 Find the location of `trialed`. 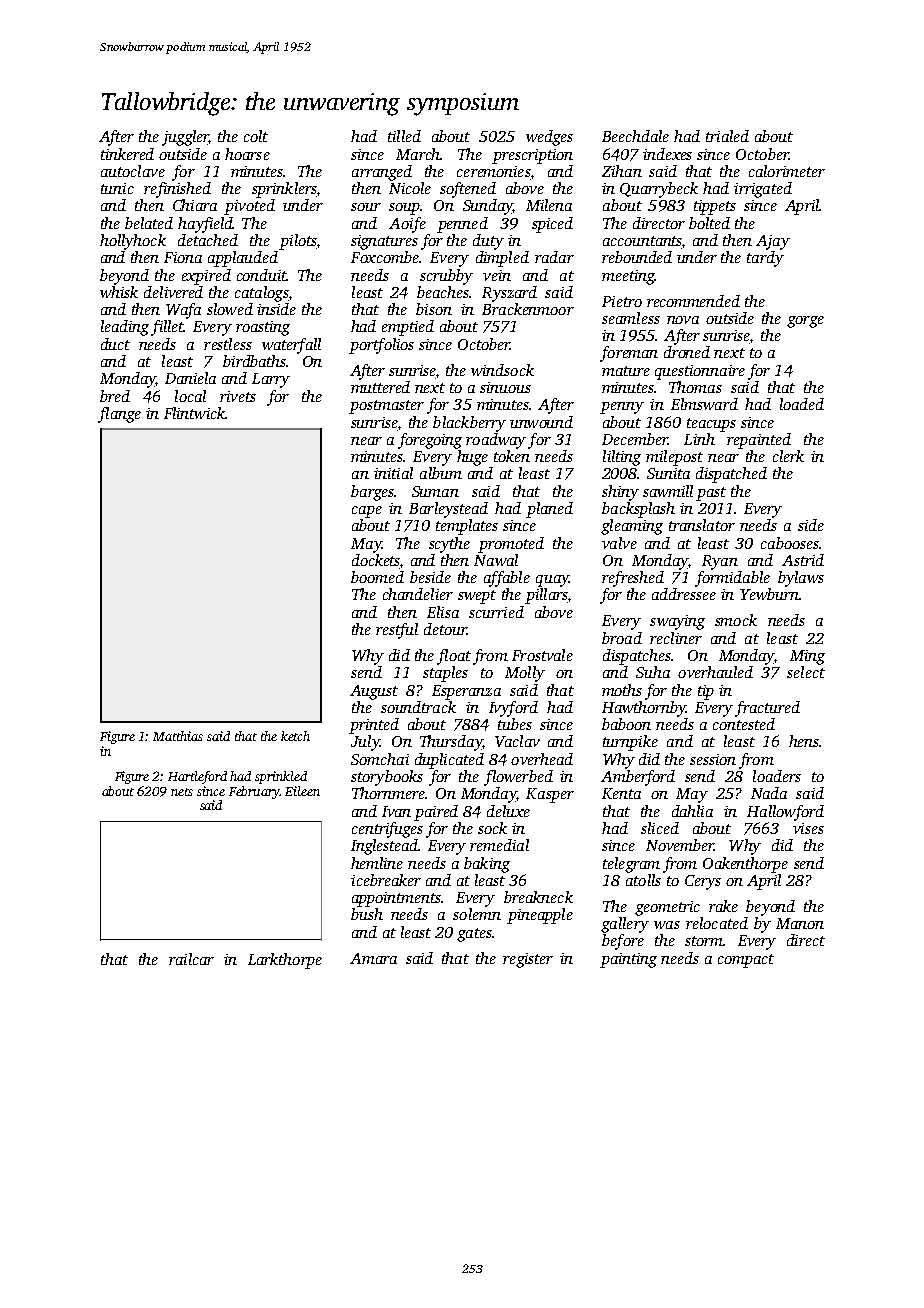

trialed is located at coordinates (727, 136).
